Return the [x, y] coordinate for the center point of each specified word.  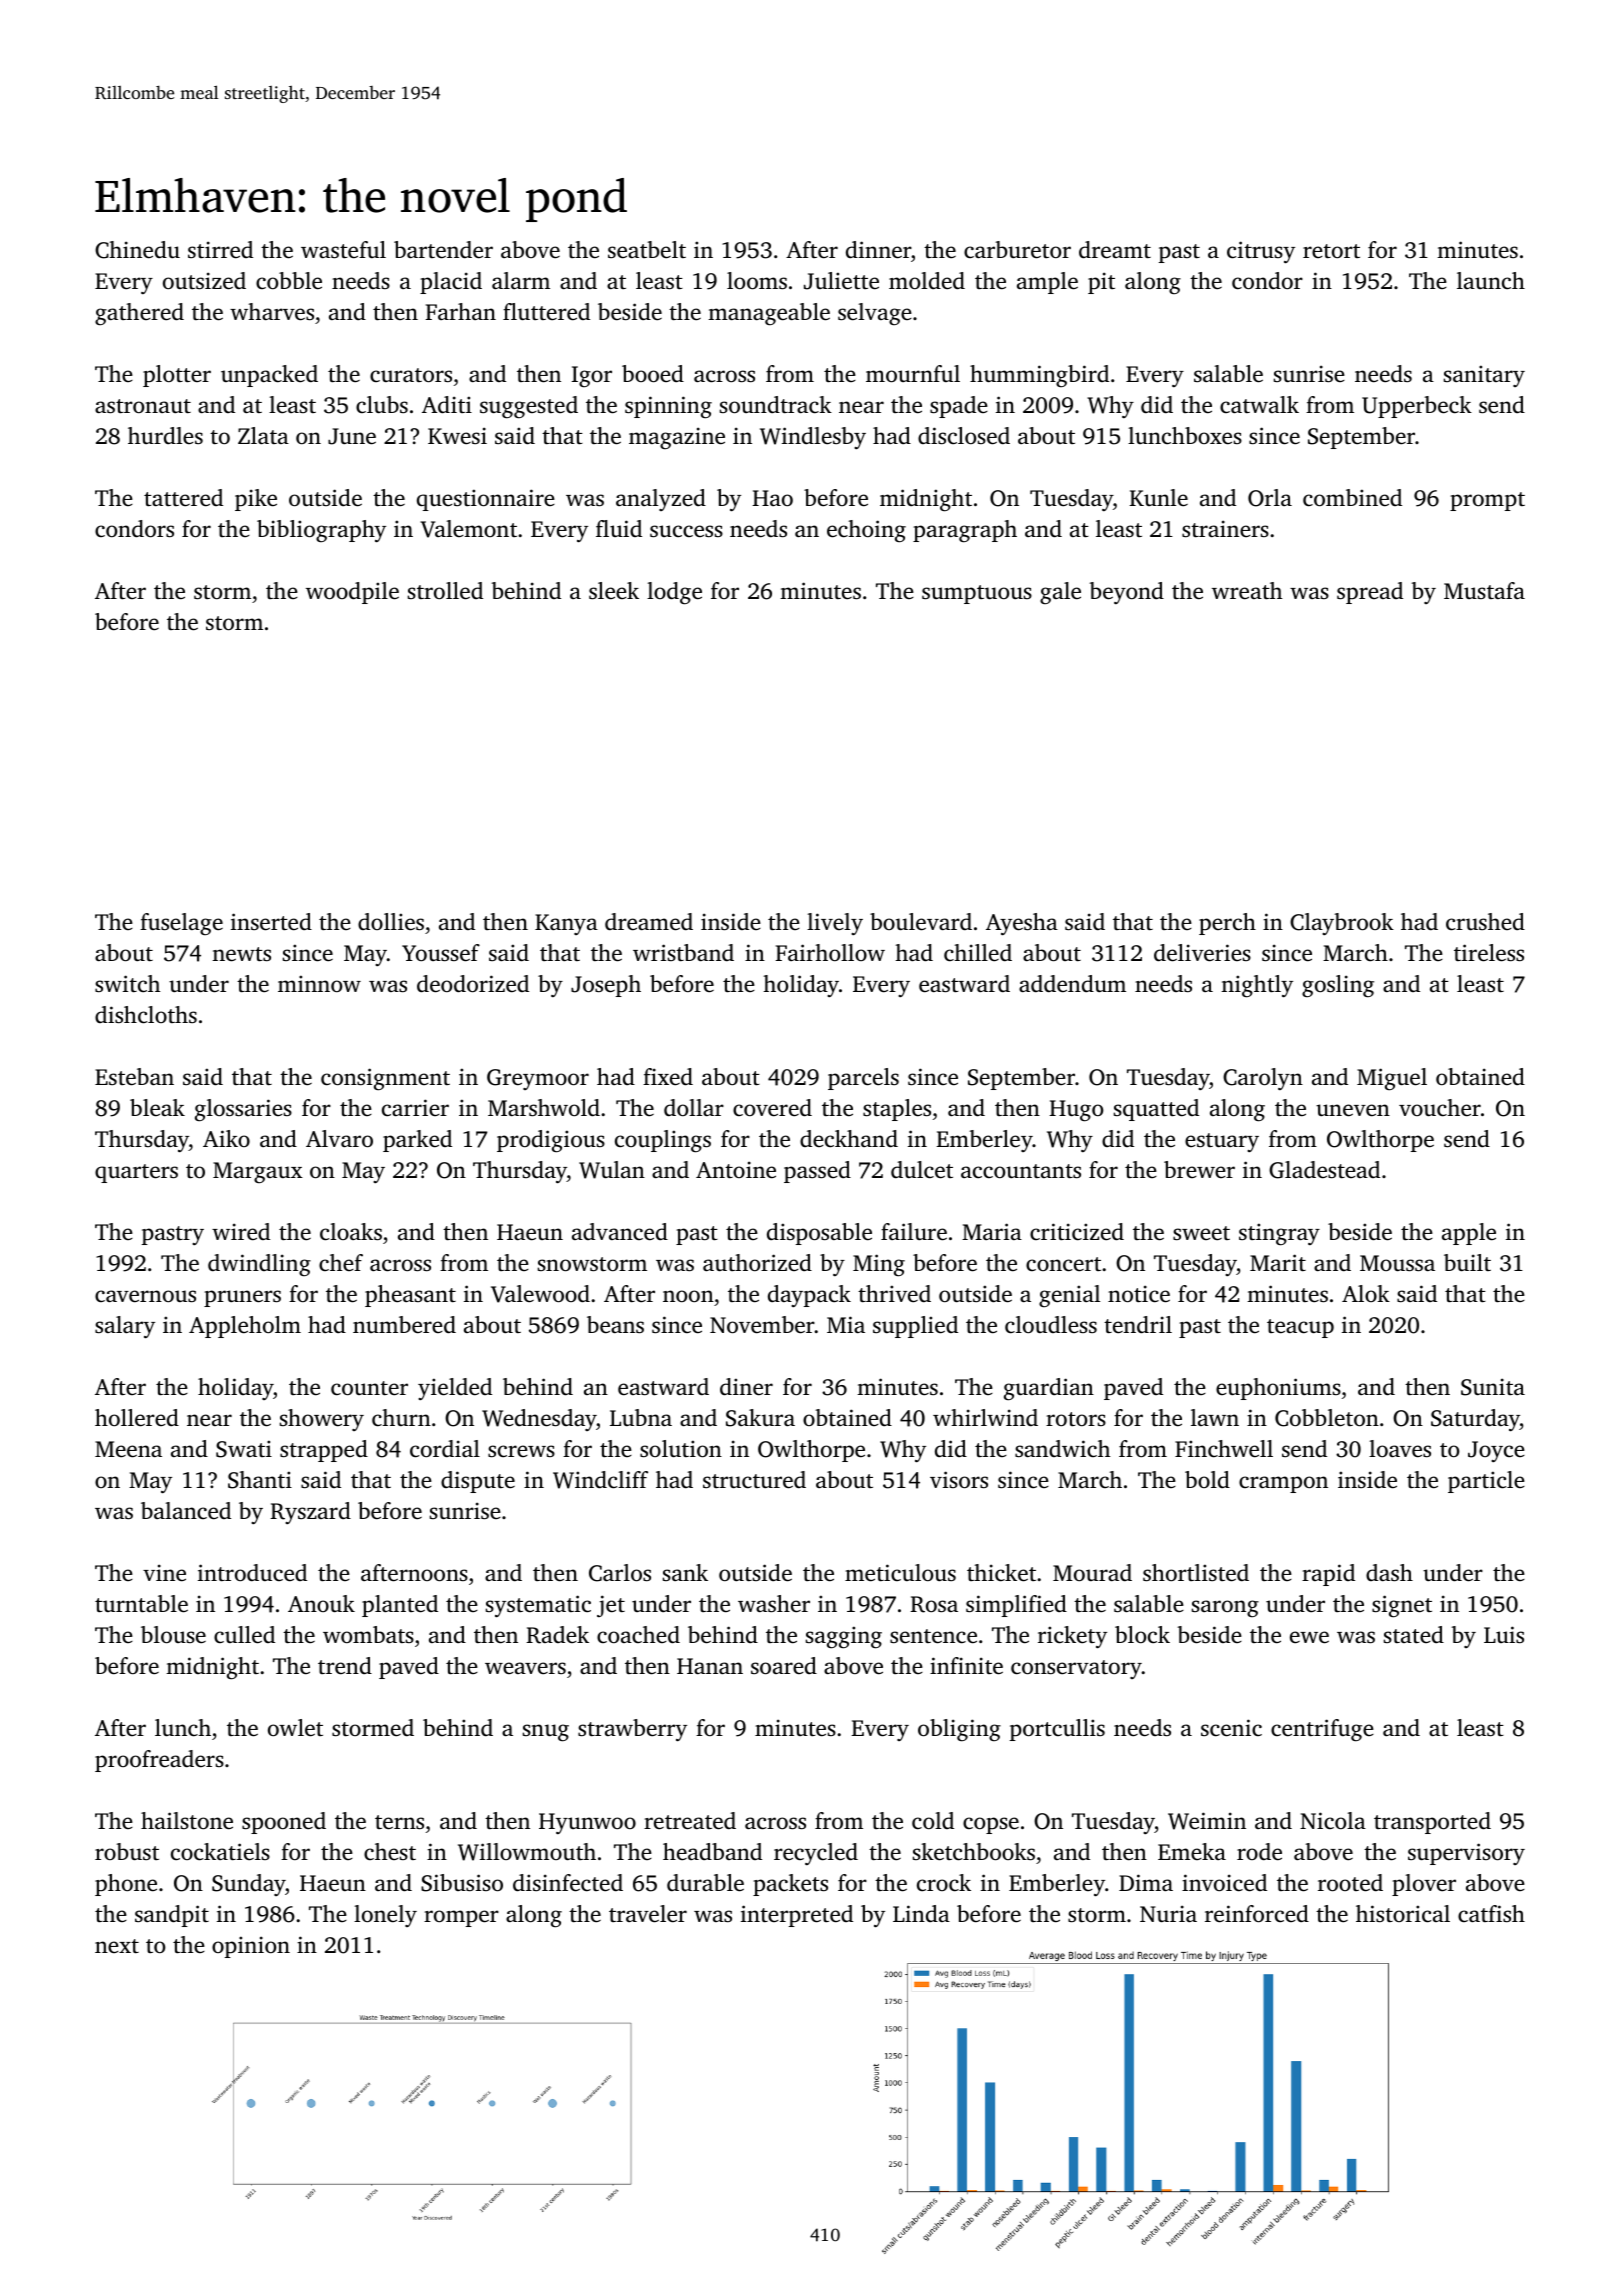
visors [959, 1480]
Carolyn [1263, 1079]
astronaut [143, 406]
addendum [1072, 984]
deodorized [473, 984]
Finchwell [1224, 1449]
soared [784, 1666]
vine [164, 1573]
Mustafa [1484, 590]
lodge [674, 593]
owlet [295, 1728]
